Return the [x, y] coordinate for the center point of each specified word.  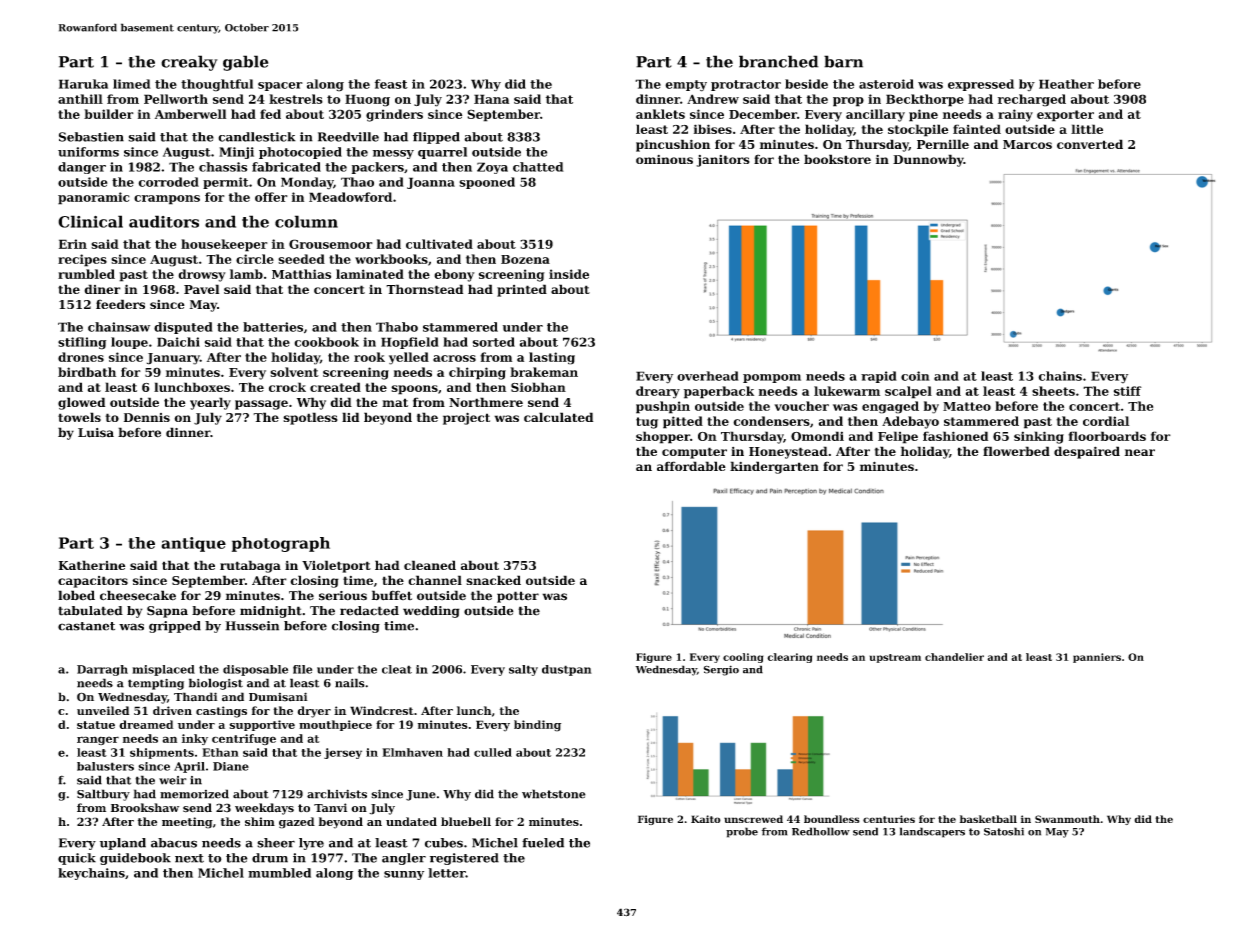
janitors [723, 161]
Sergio [721, 670]
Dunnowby [928, 160]
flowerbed [1016, 451]
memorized [194, 794]
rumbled [86, 274]
